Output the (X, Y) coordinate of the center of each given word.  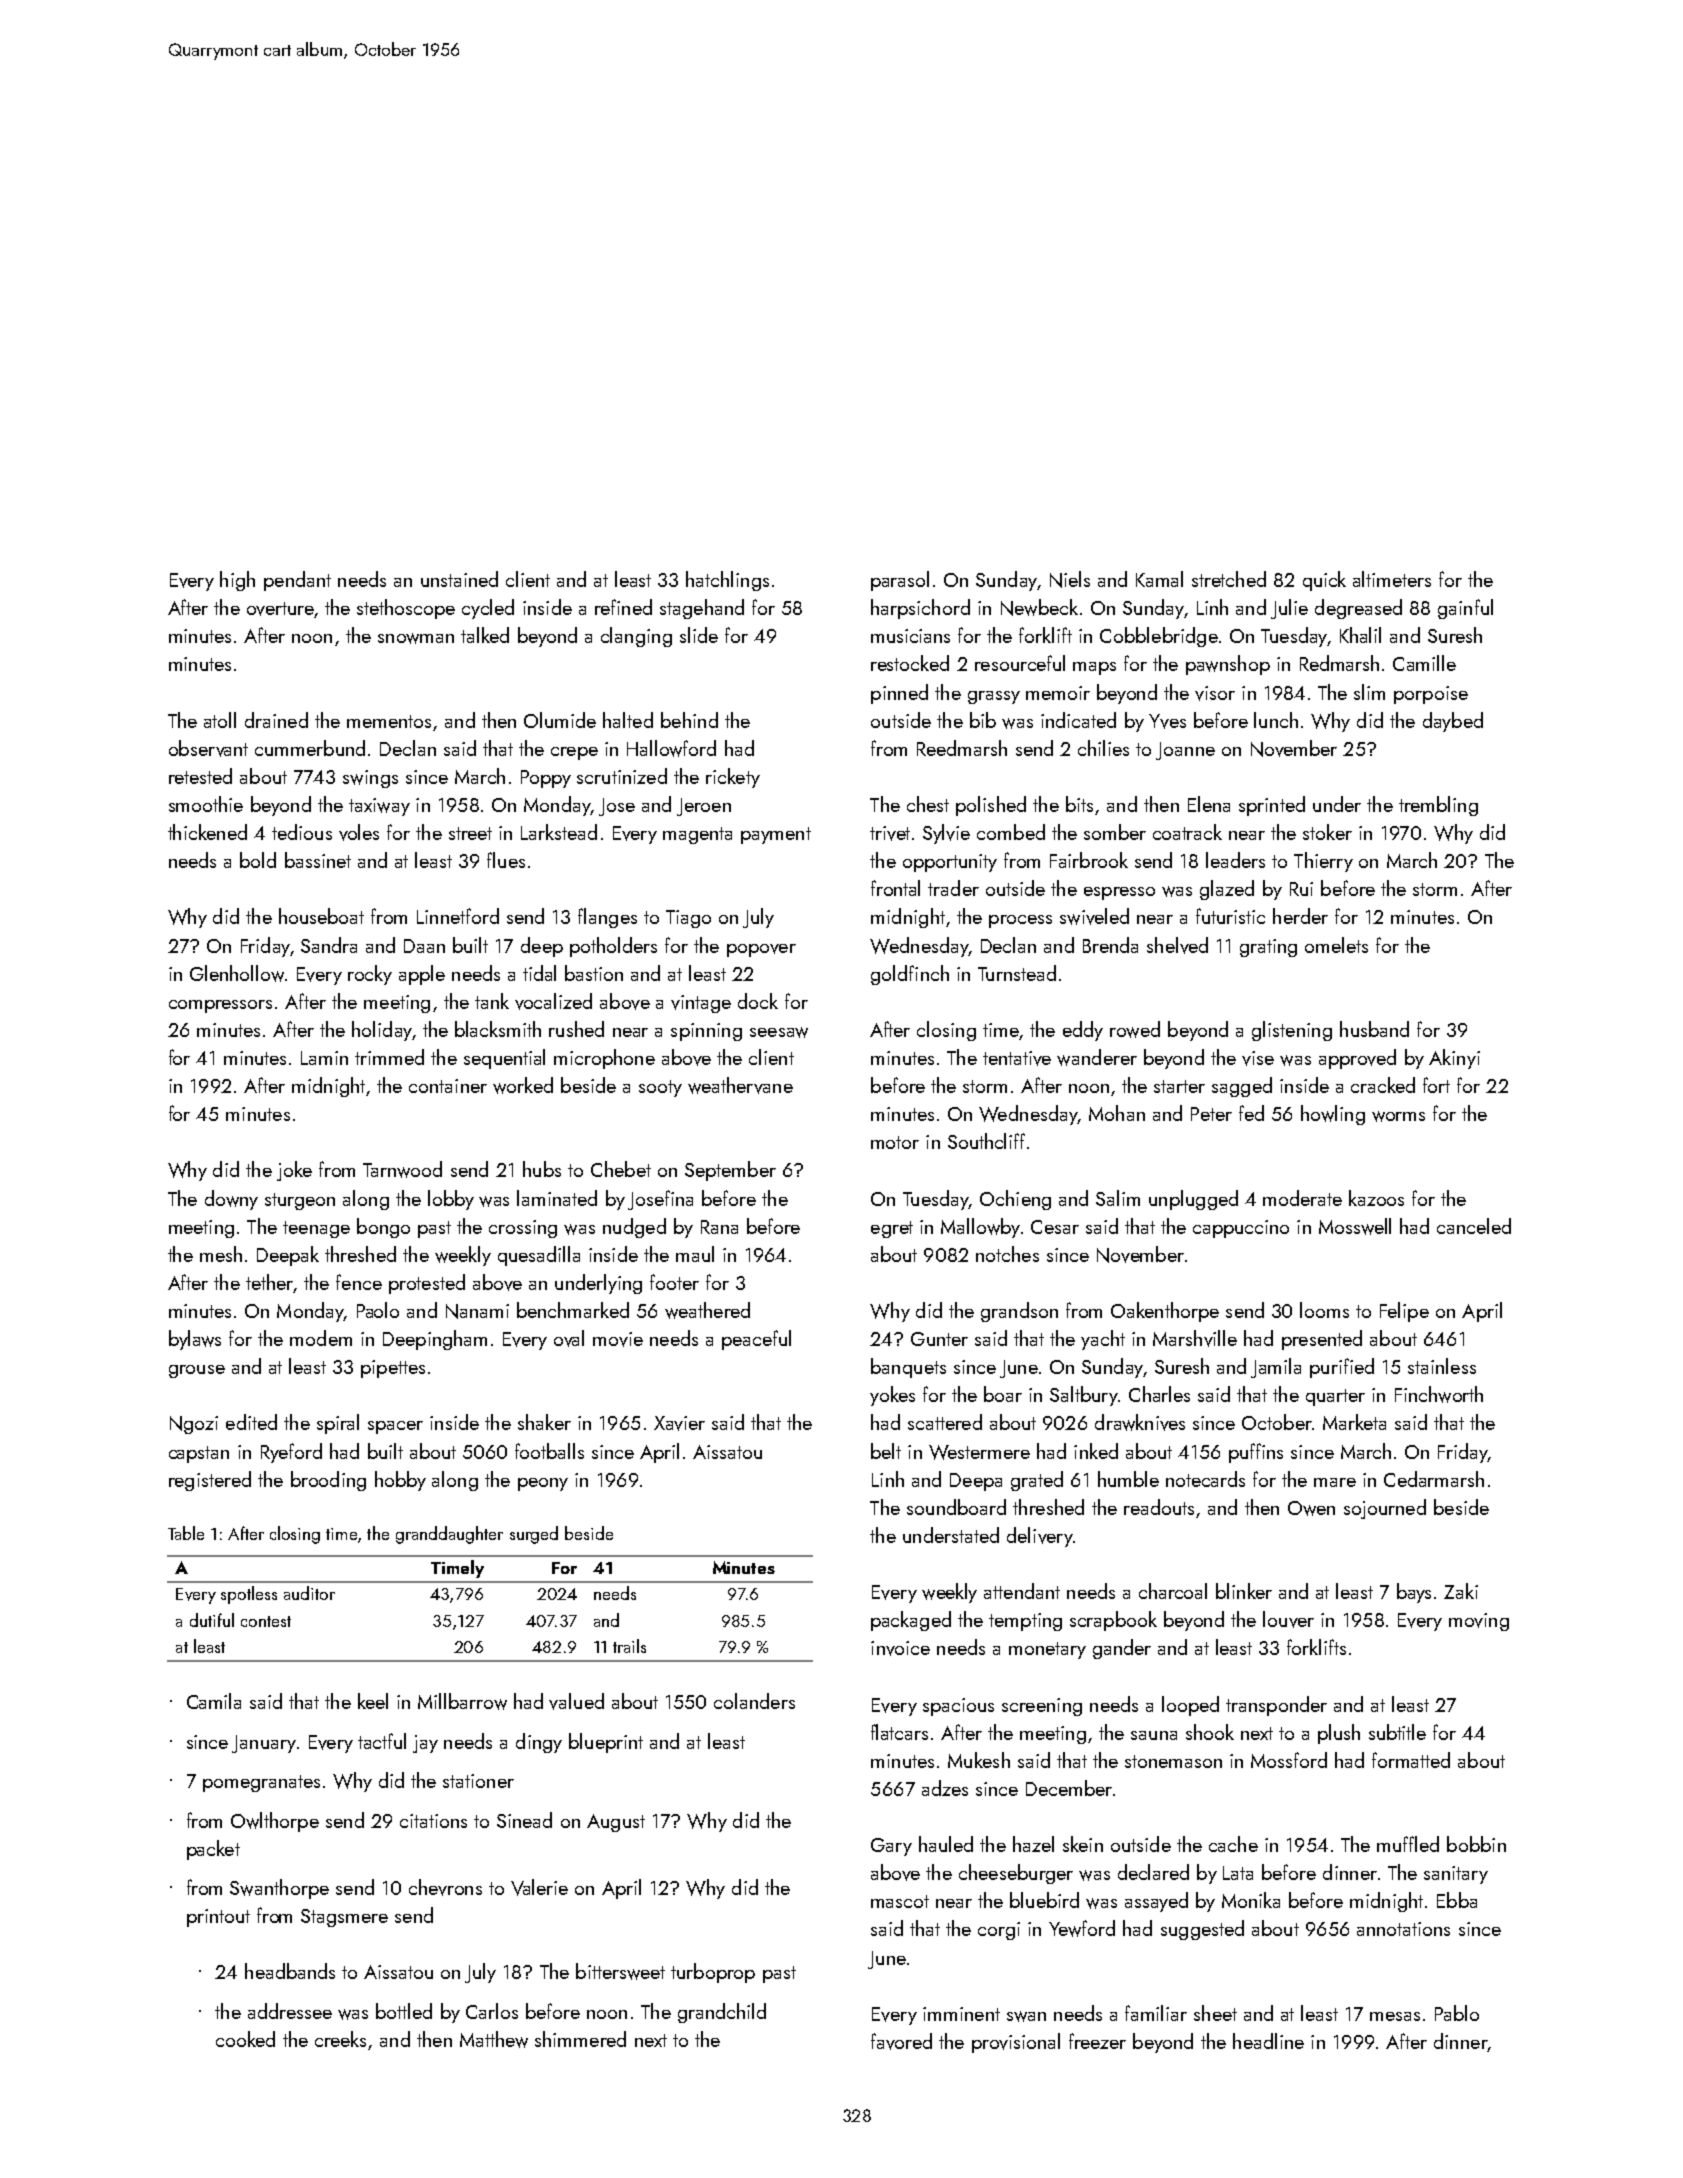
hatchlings (727, 581)
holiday (382, 1031)
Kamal (1159, 579)
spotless (249, 1595)
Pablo (1457, 2013)
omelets (1336, 945)
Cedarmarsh (1434, 1479)
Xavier (679, 1423)
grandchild (722, 2013)
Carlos (492, 2011)
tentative (1017, 1058)
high (237, 581)
